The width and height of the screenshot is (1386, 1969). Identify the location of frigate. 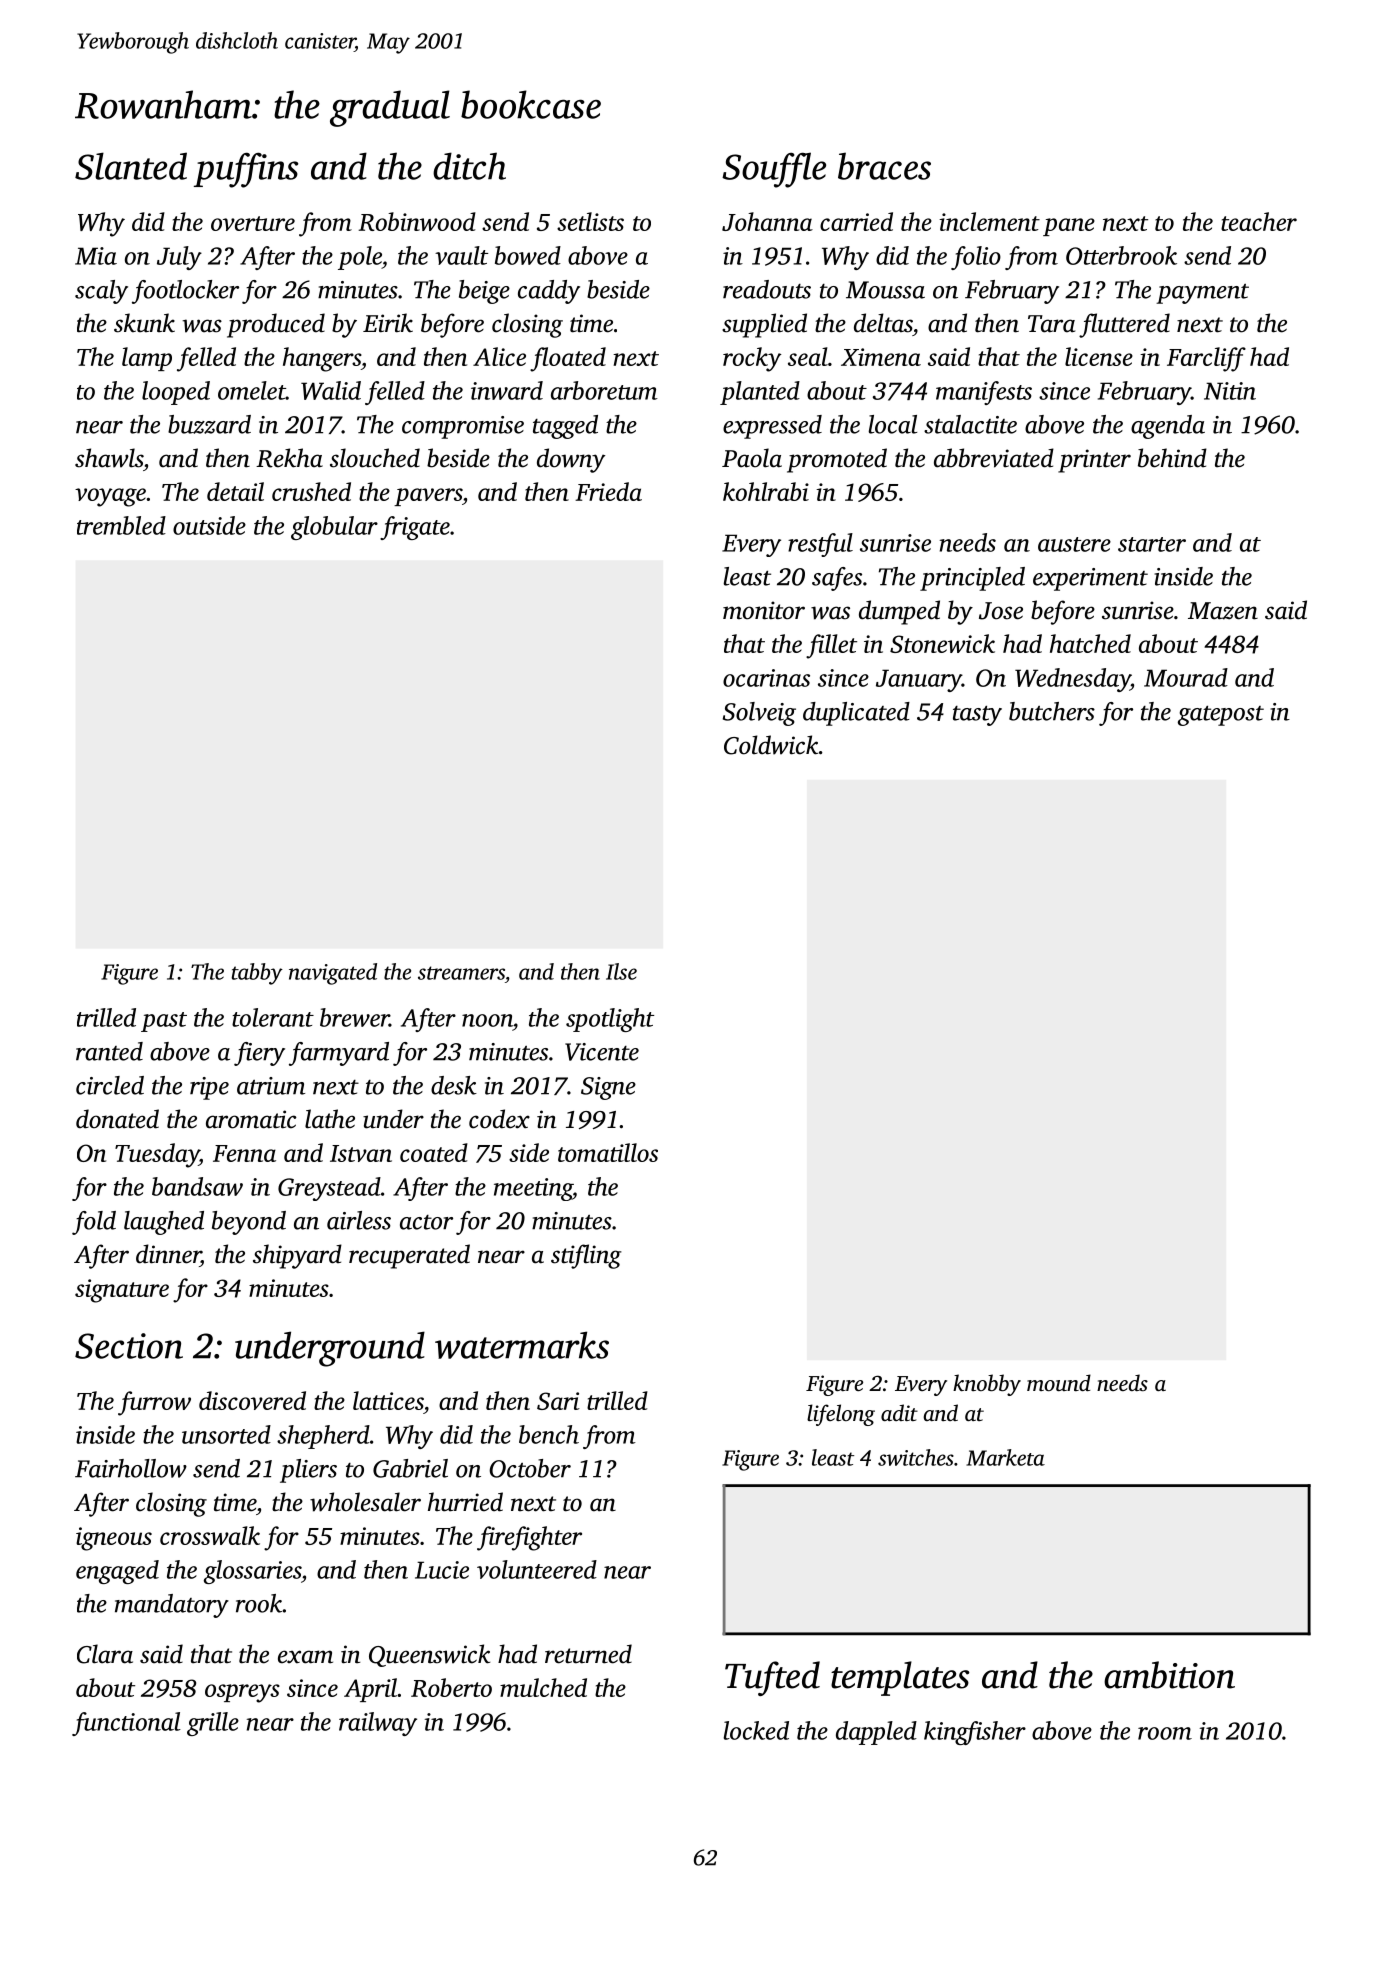
(415, 528).
